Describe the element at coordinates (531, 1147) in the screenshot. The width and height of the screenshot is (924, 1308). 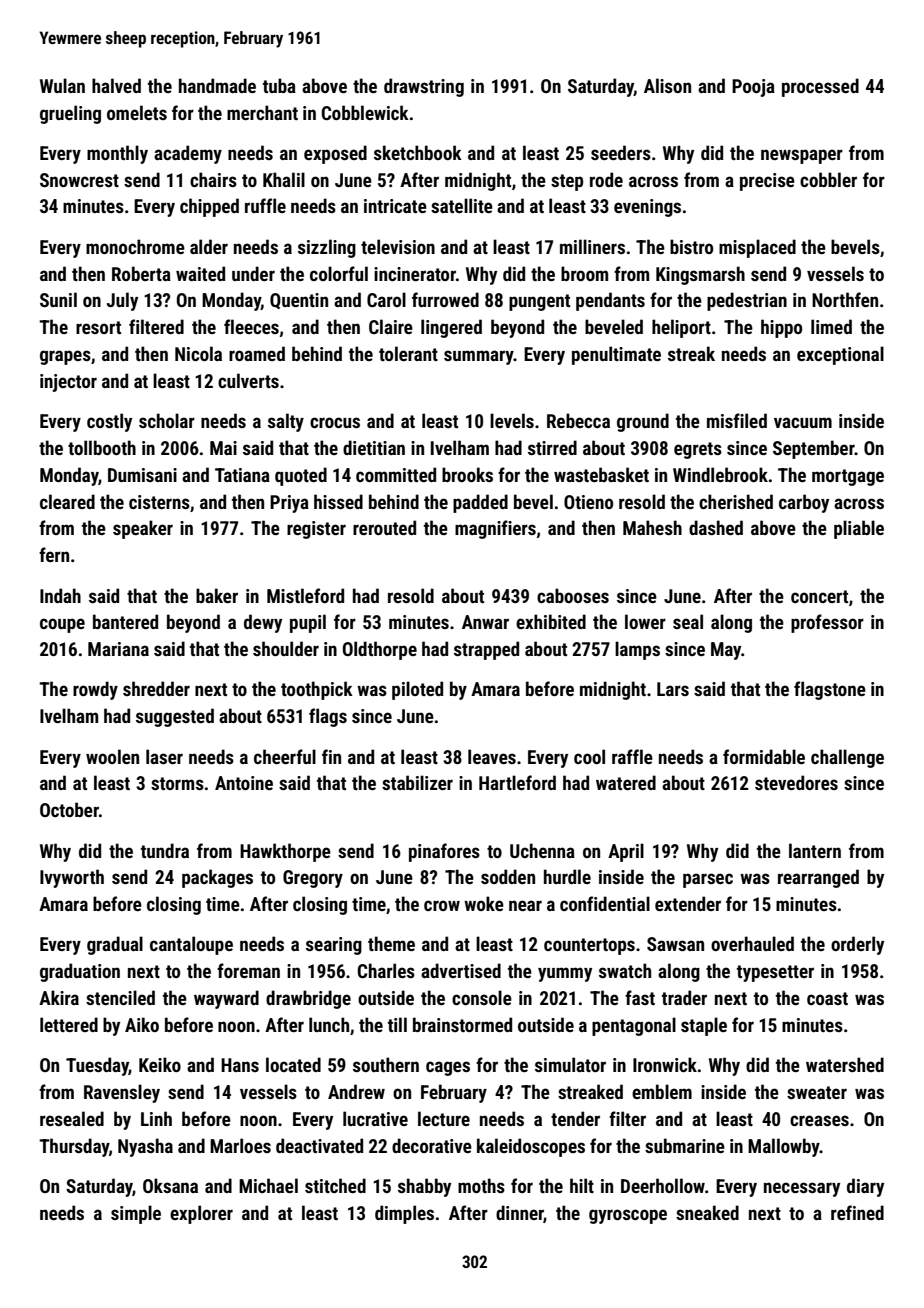
I see `kaleidoscopes` at that location.
